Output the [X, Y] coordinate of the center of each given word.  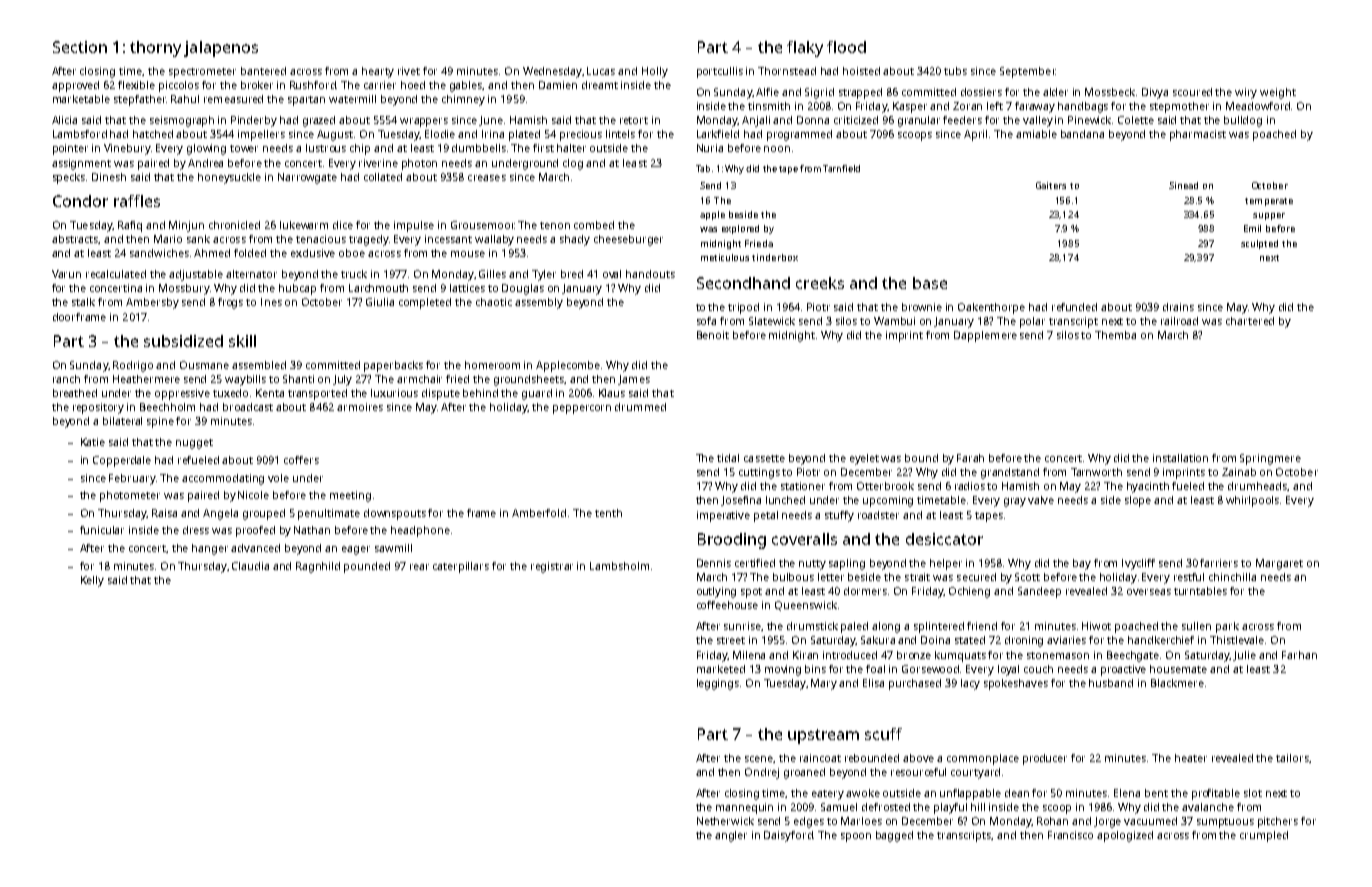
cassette [764, 458]
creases [487, 178]
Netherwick [725, 821]
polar [1032, 322]
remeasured [233, 99]
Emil [1252, 228]
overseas [1149, 592]
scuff [883, 734]
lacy [970, 684]
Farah [970, 458]
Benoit [713, 335]
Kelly [92, 581]
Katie [93, 442]
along [886, 627]
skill [242, 341]
